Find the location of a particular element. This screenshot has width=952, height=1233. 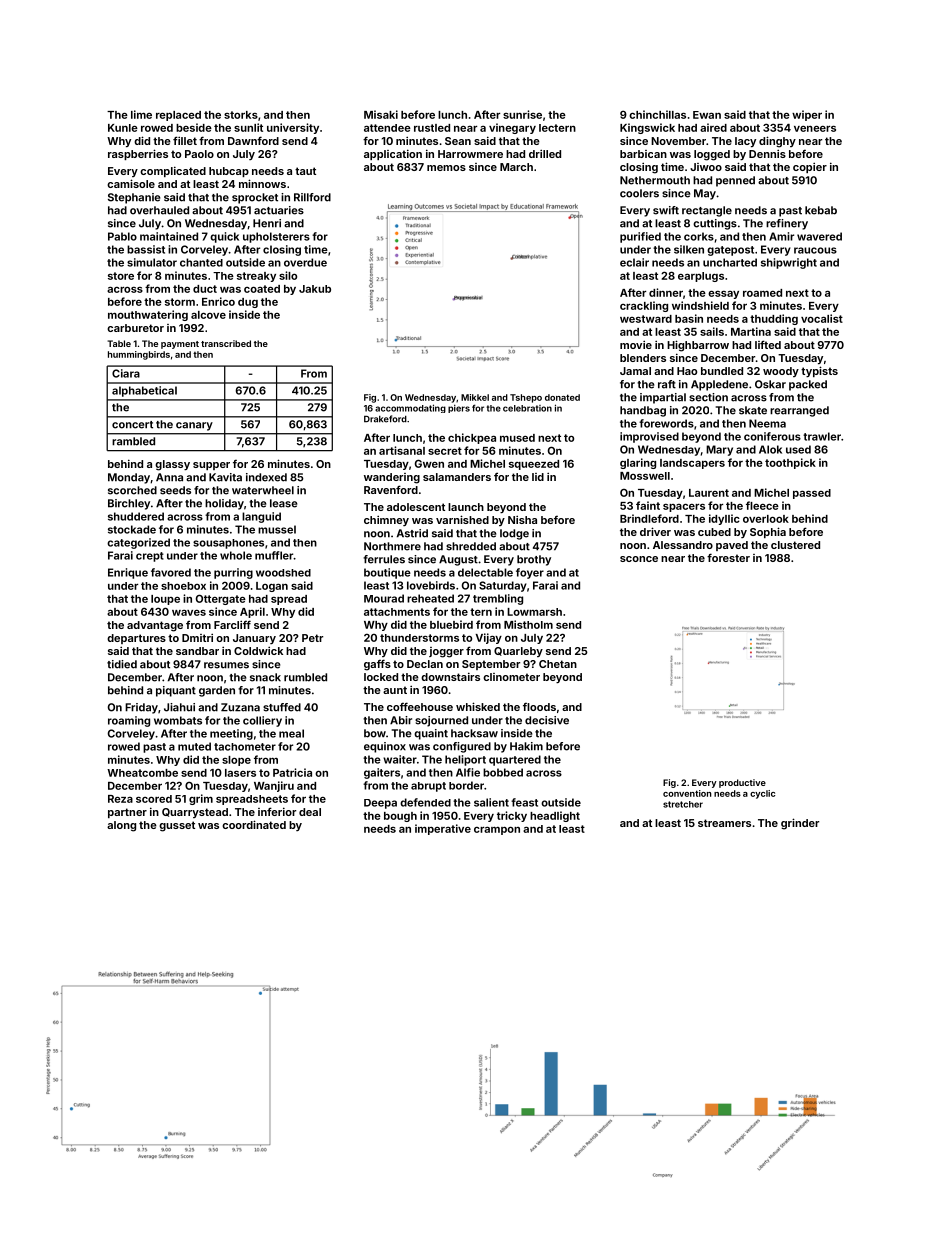

forester is located at coordinates (728, 557).
